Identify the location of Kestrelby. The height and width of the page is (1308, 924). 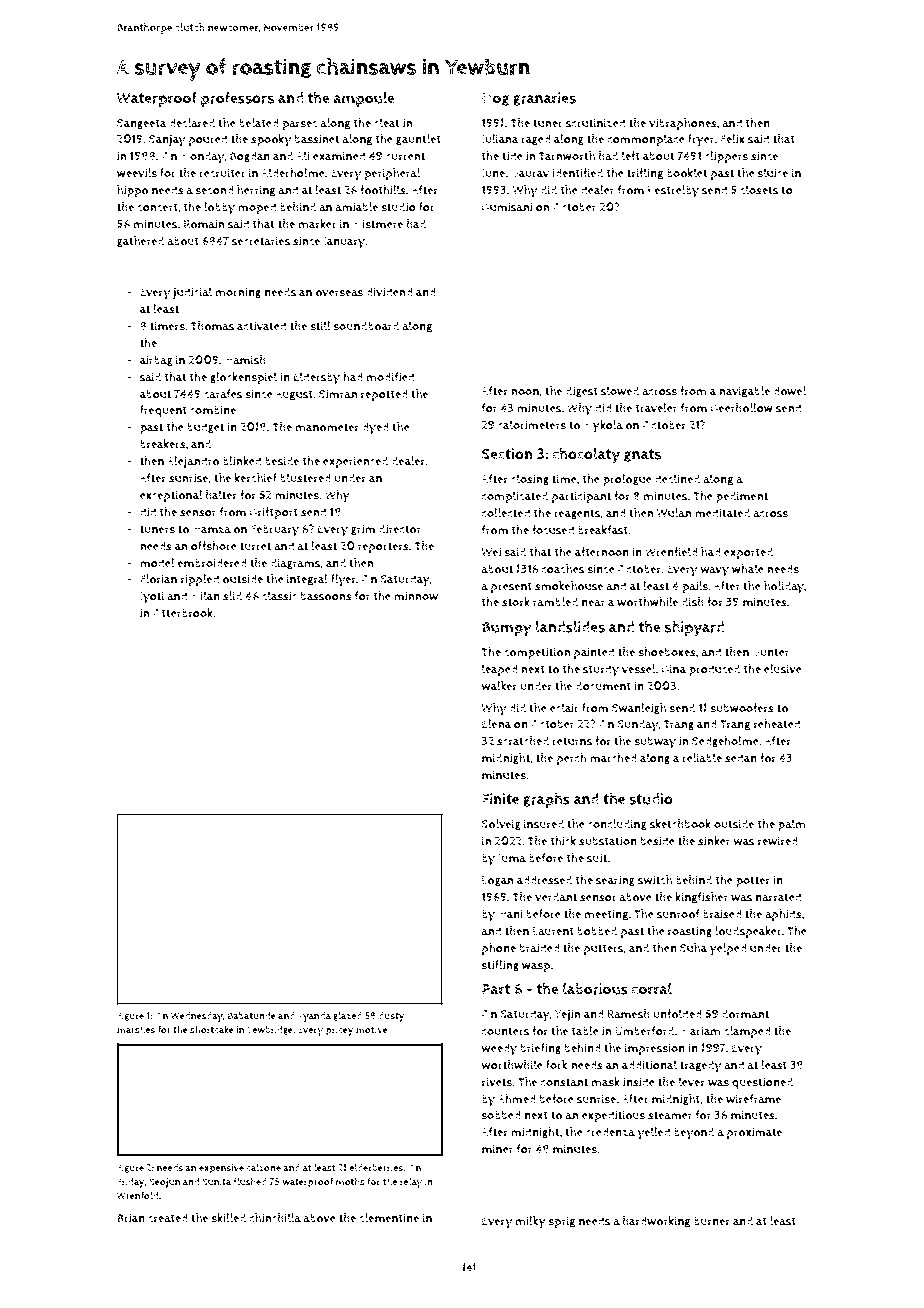
(673, 191).
